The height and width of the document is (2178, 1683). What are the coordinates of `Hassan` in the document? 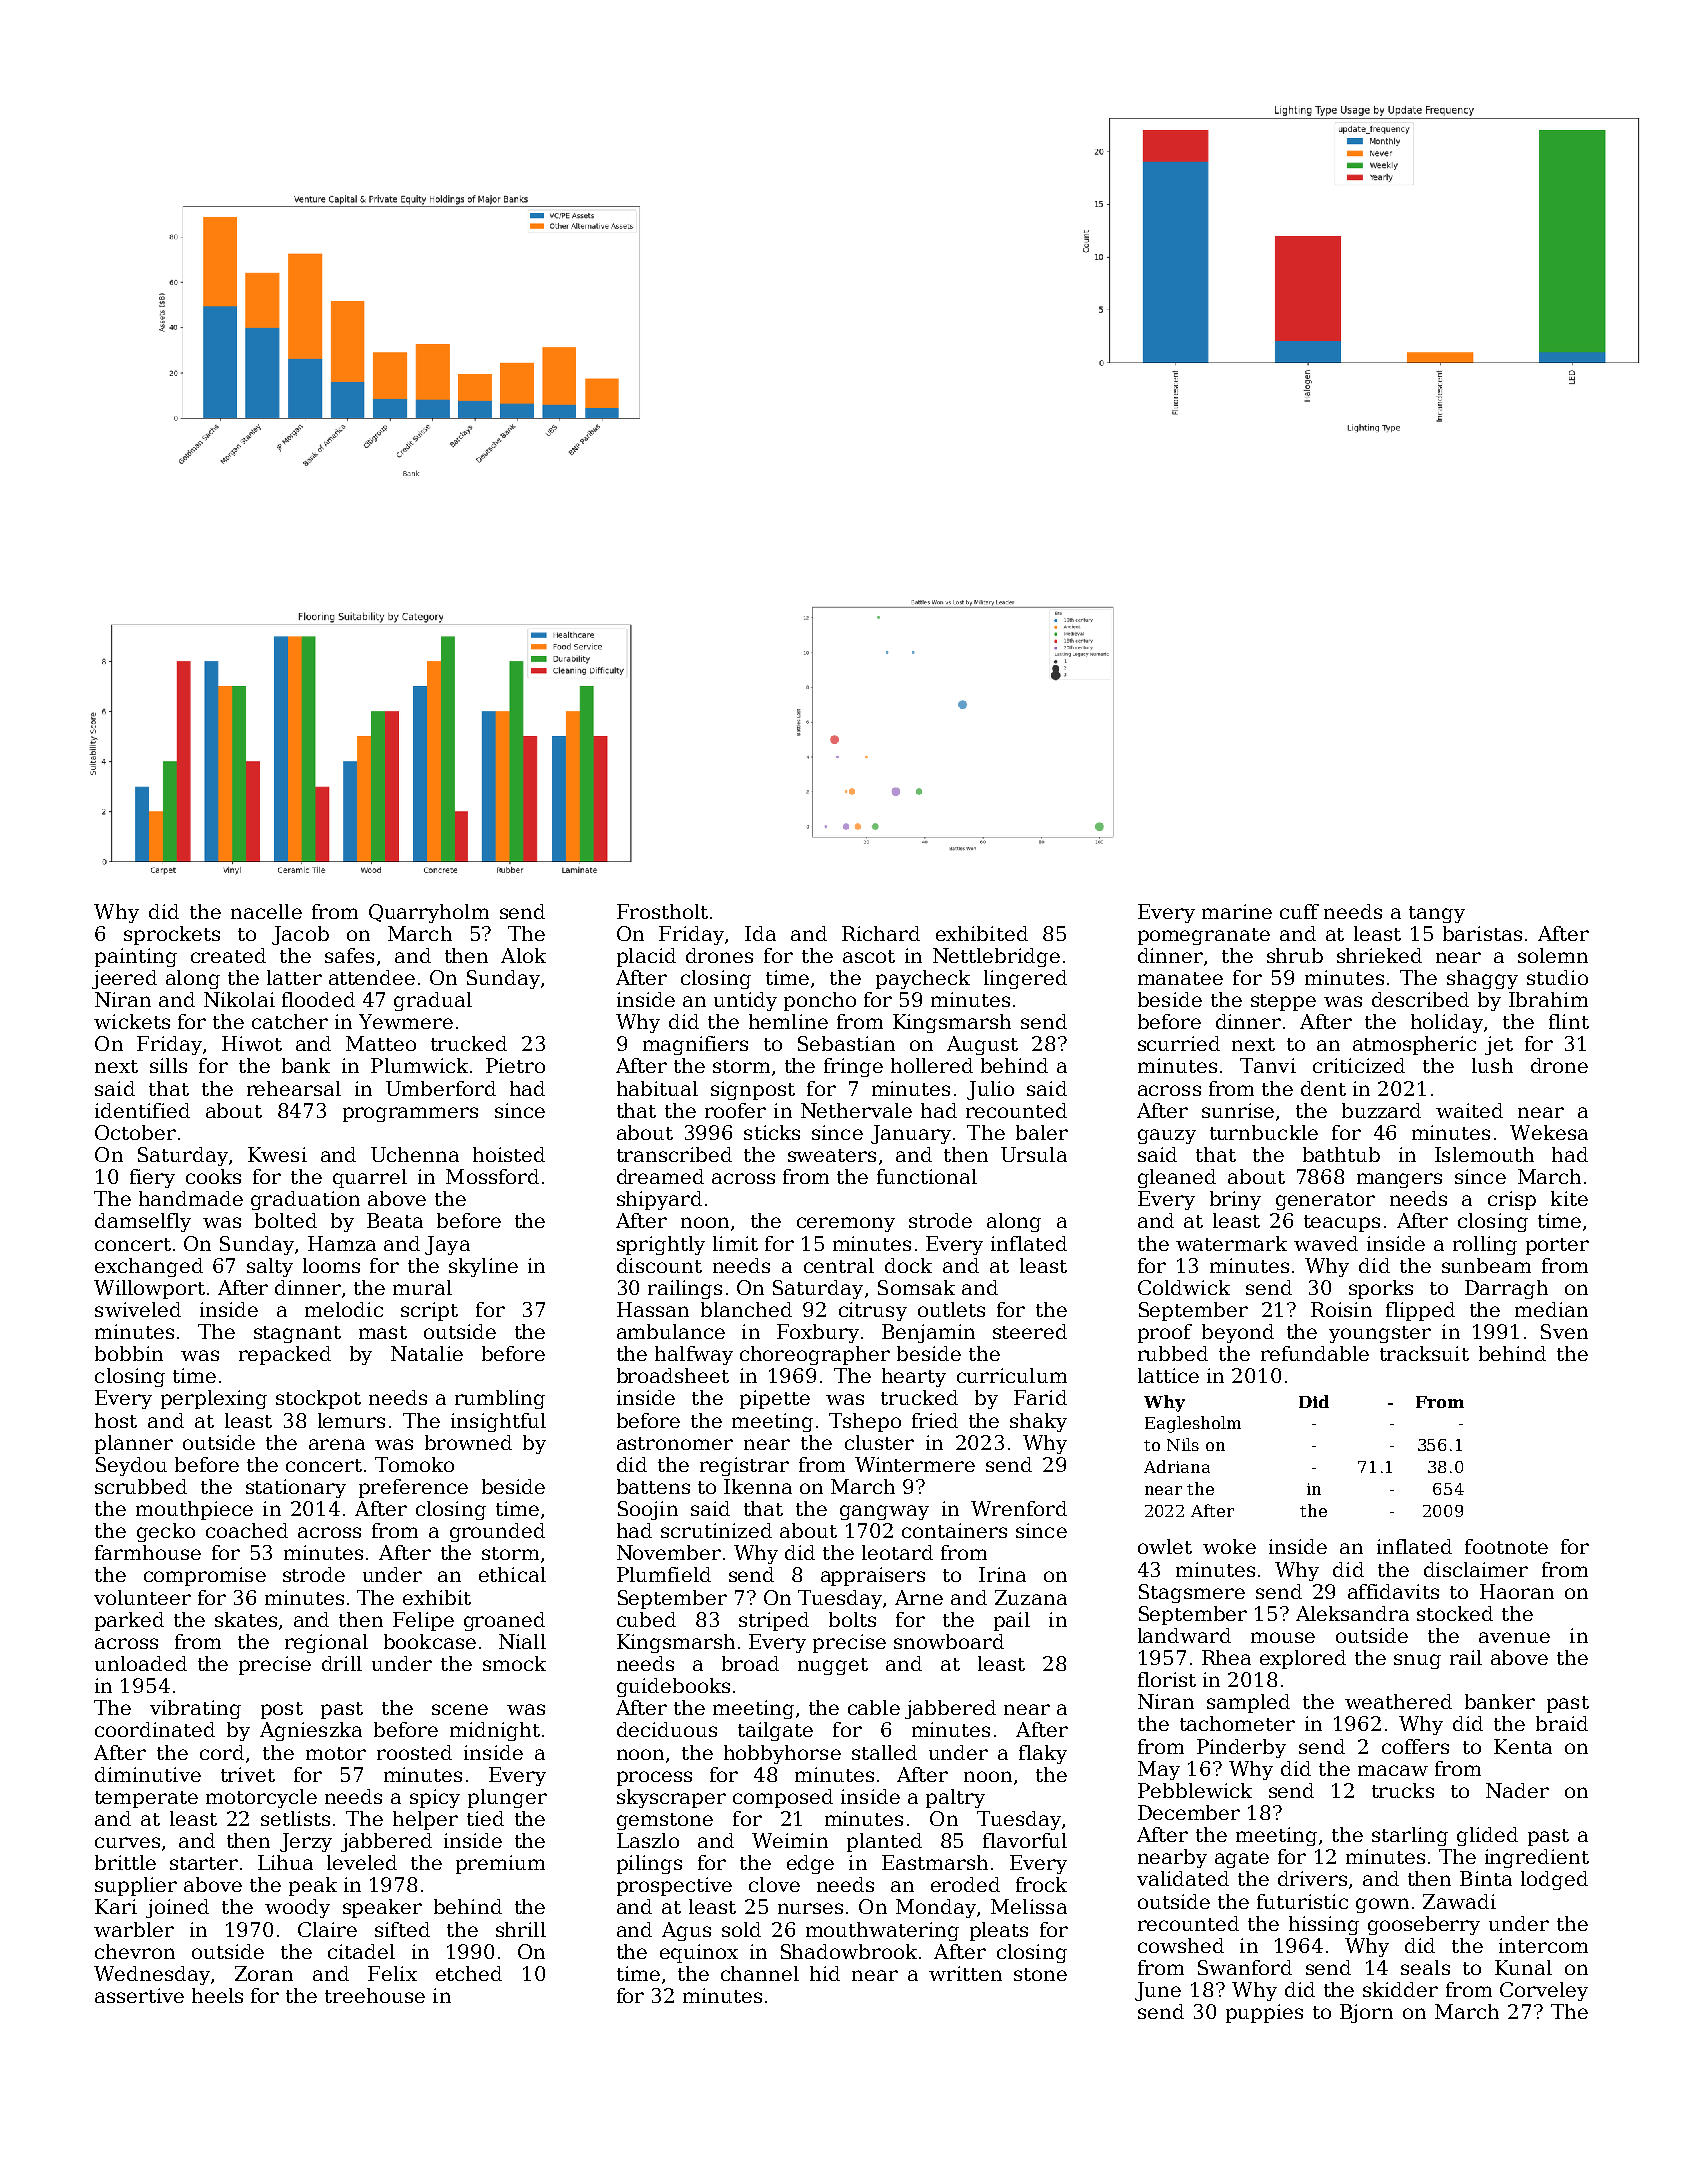 It's located at (653, 1309).
